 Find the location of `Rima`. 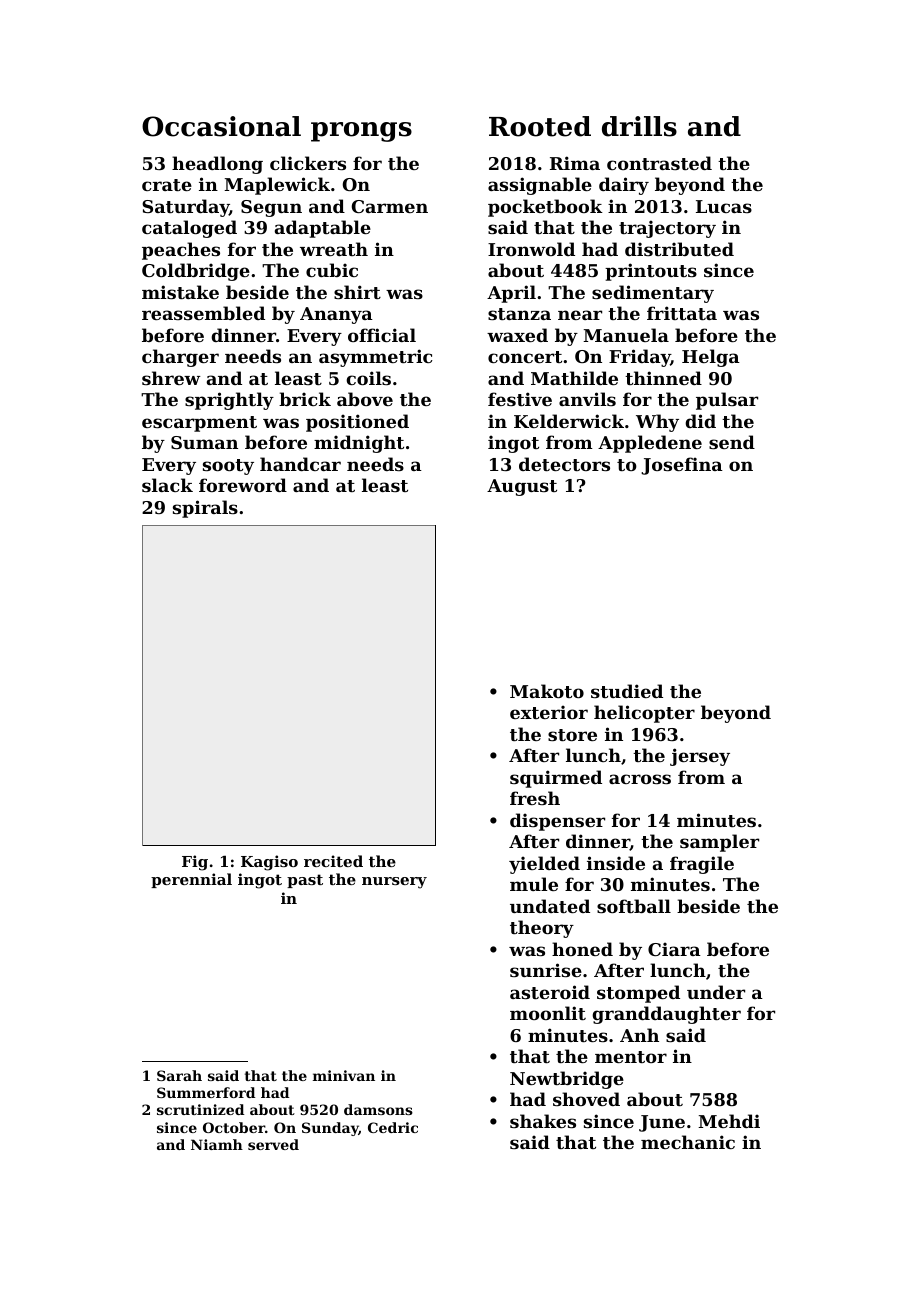

Rima is located at coordinates (575, 163).
